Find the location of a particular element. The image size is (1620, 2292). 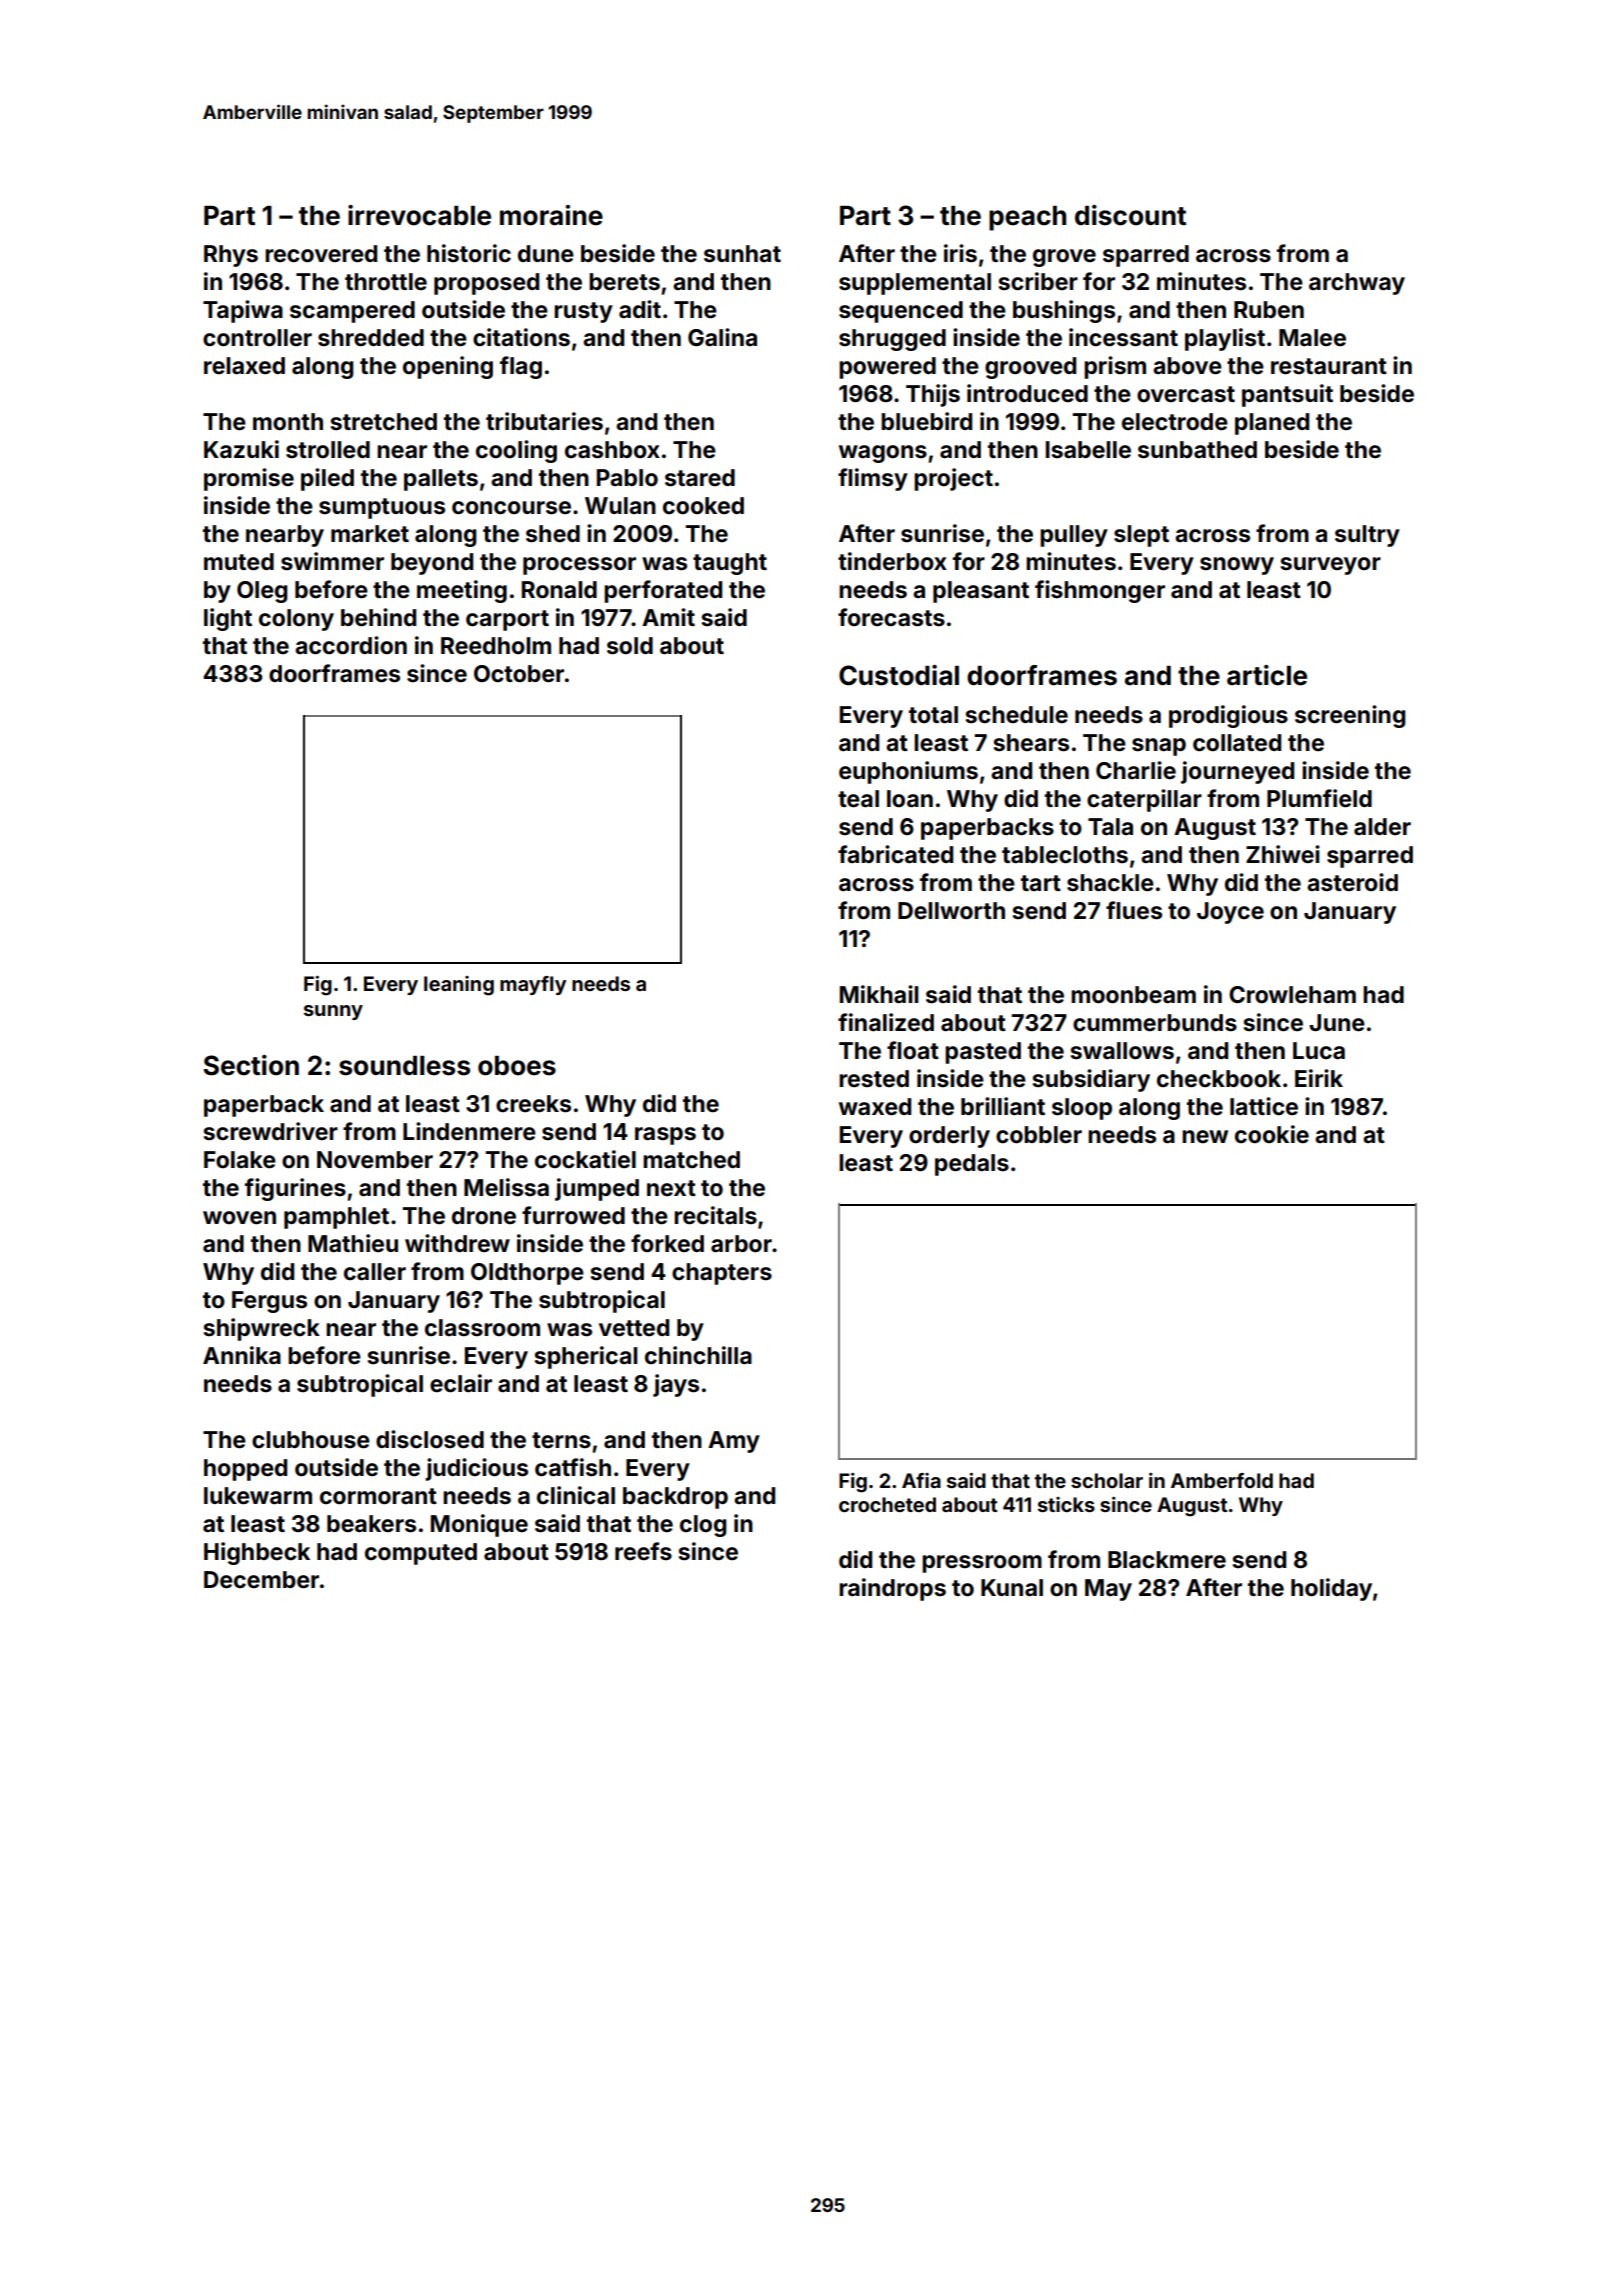

above is located at coordinates (1187, 366).
